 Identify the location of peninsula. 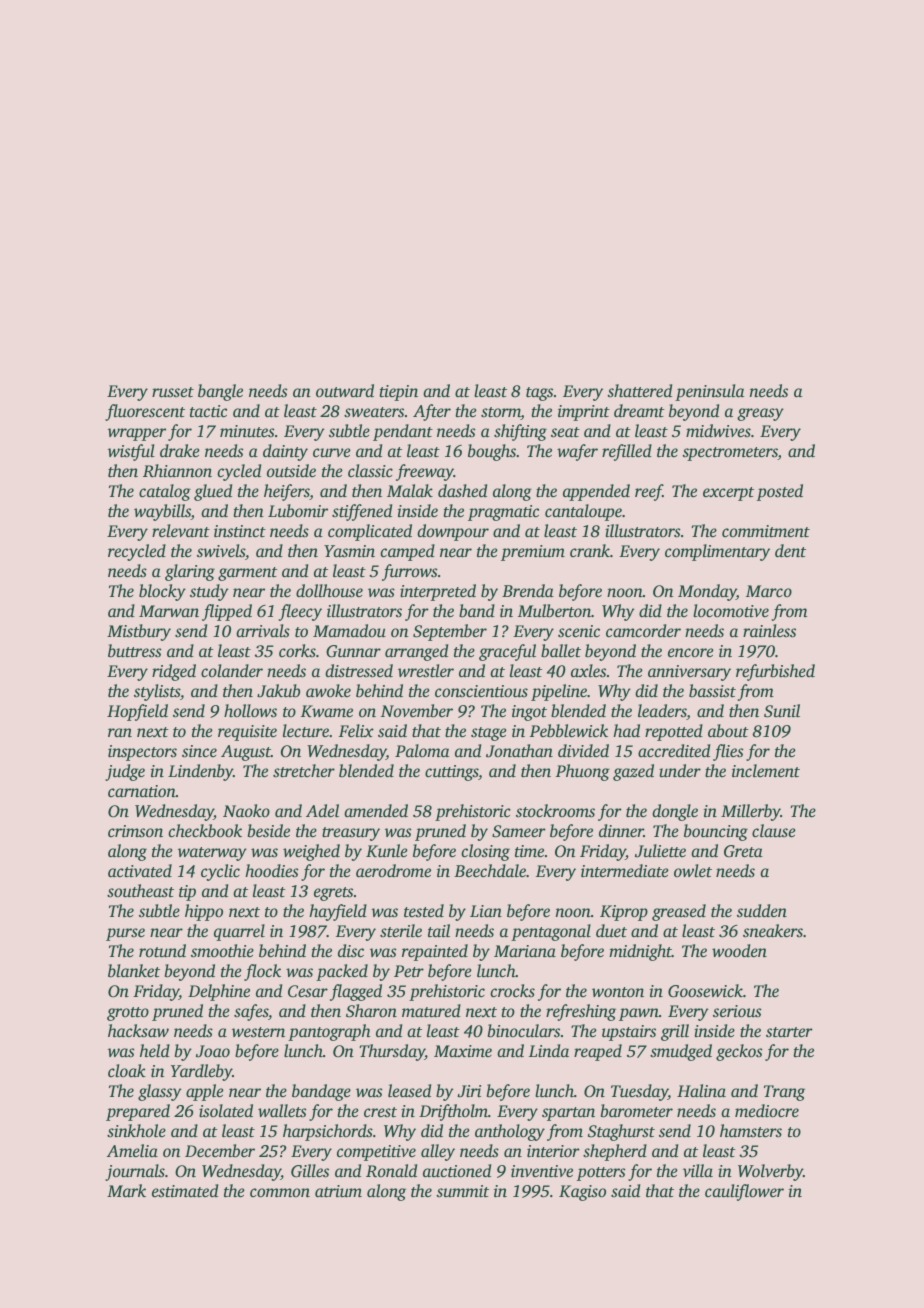
(709, 392).
